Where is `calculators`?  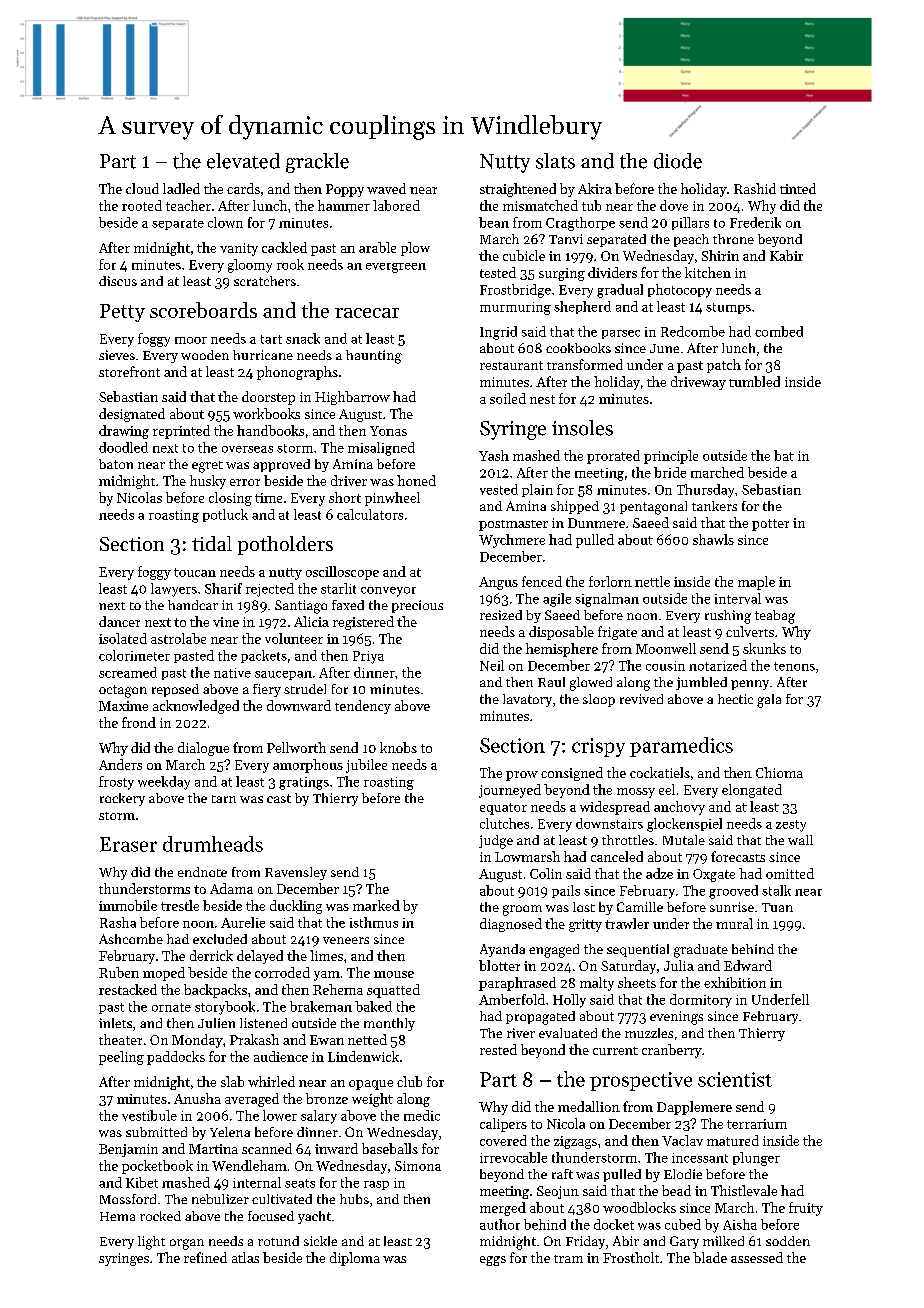 calculators is located at coordinates (370, 514).
